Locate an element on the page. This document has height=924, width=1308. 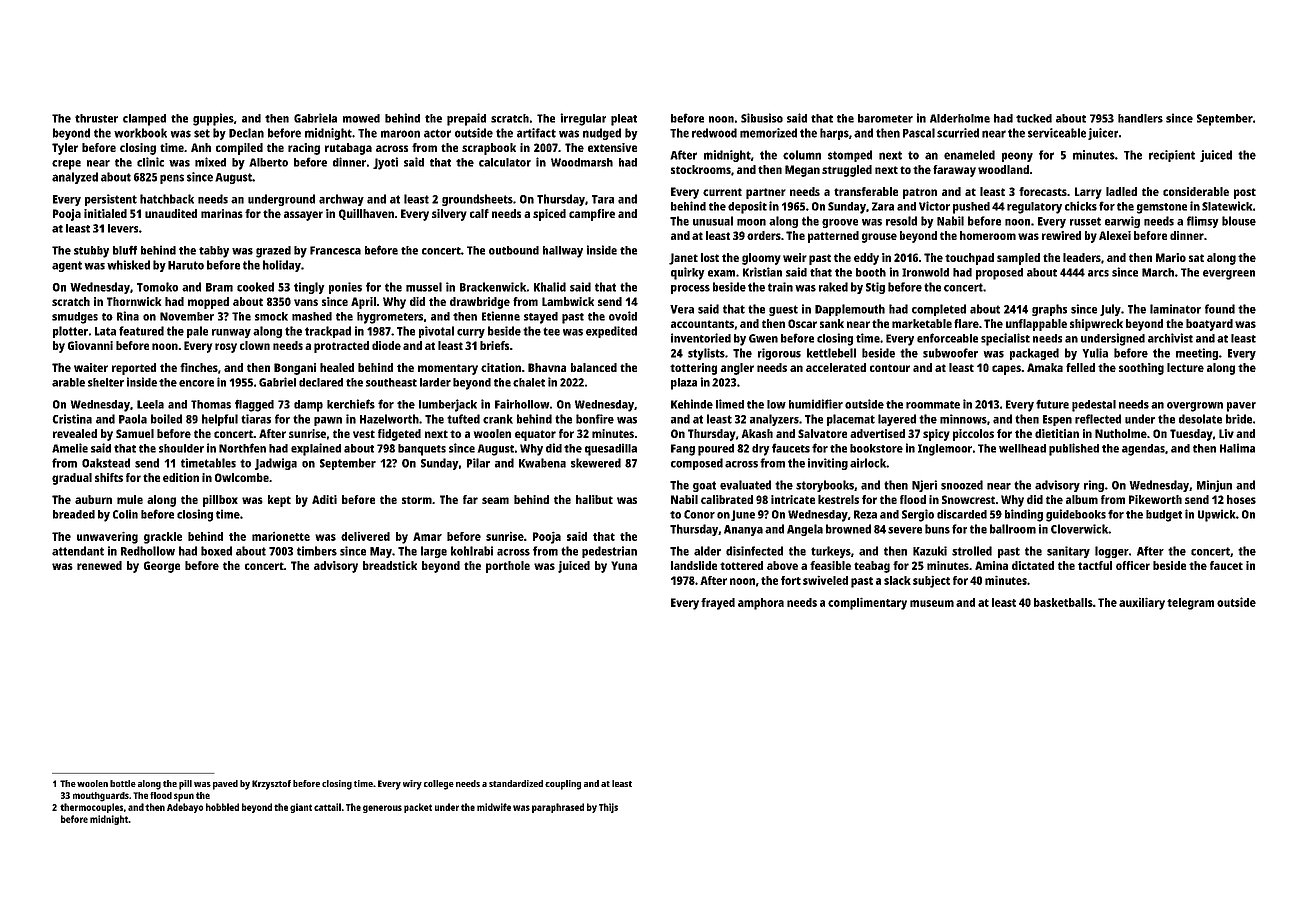
angler is located at coordinates (737, 369).
